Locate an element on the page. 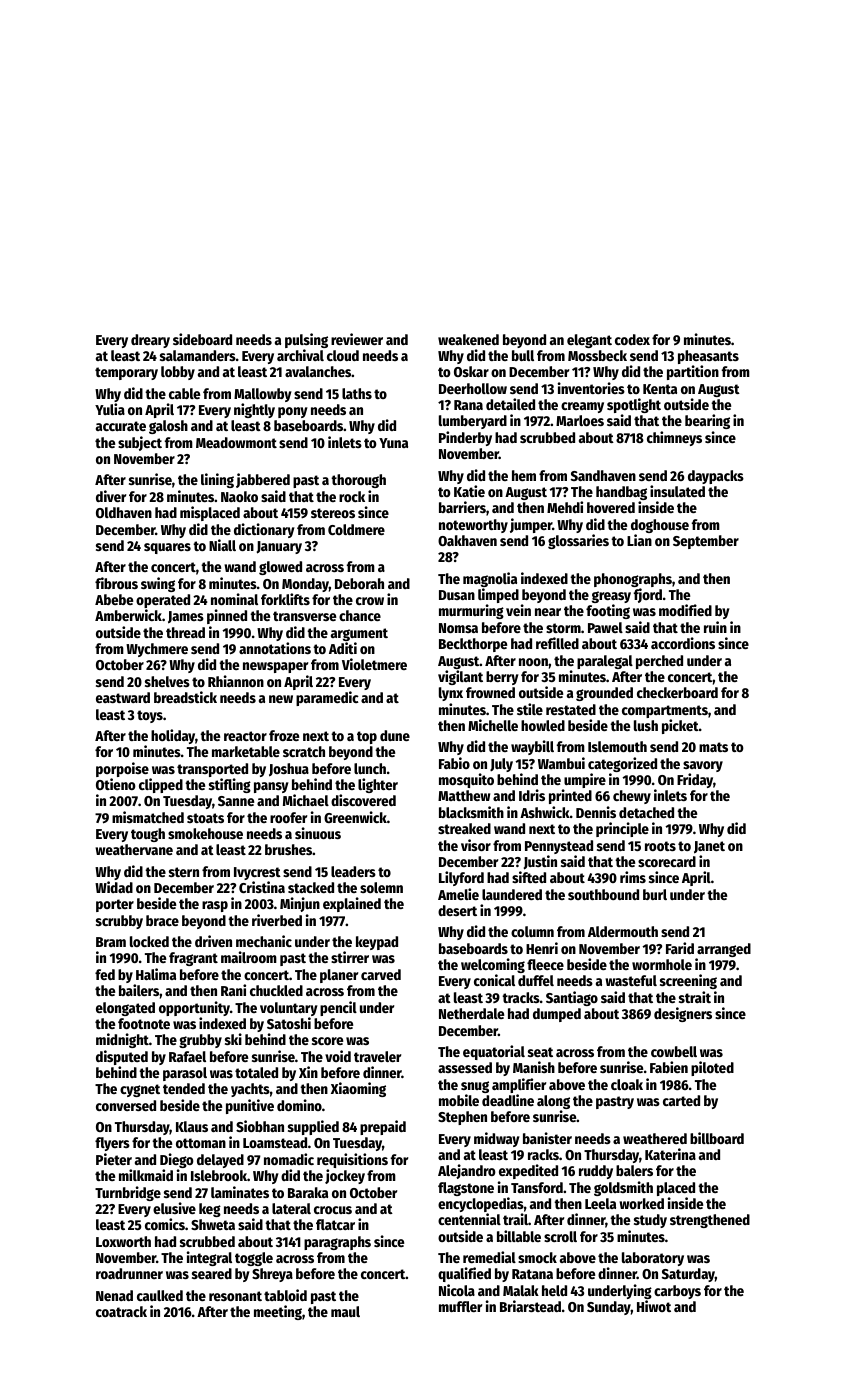 The height and width of the image is (1400, 849). ruddy is located at coordinates (596, 1172).
